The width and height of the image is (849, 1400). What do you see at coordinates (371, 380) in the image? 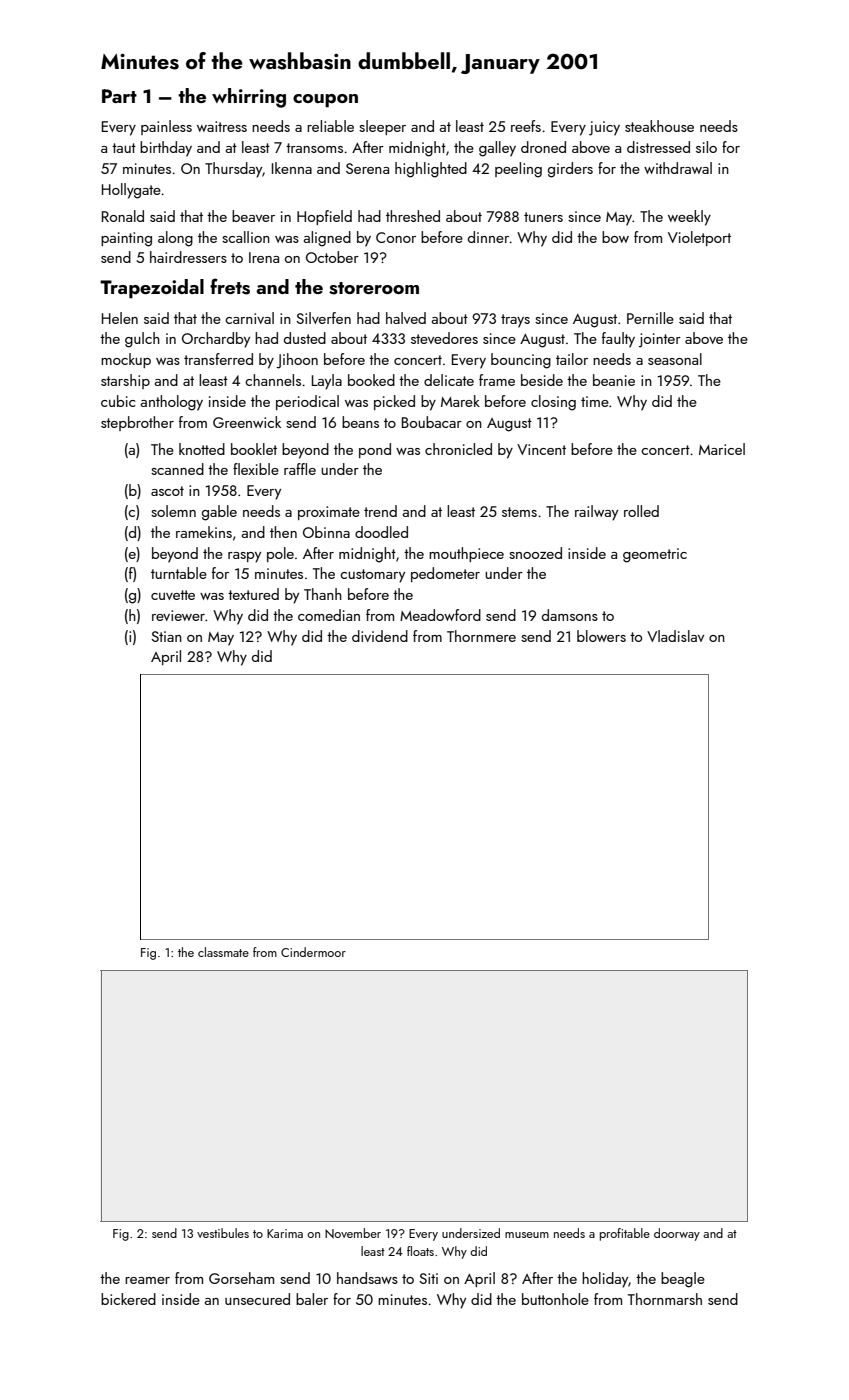
I see `booked` at bounding box center [371, 380].
